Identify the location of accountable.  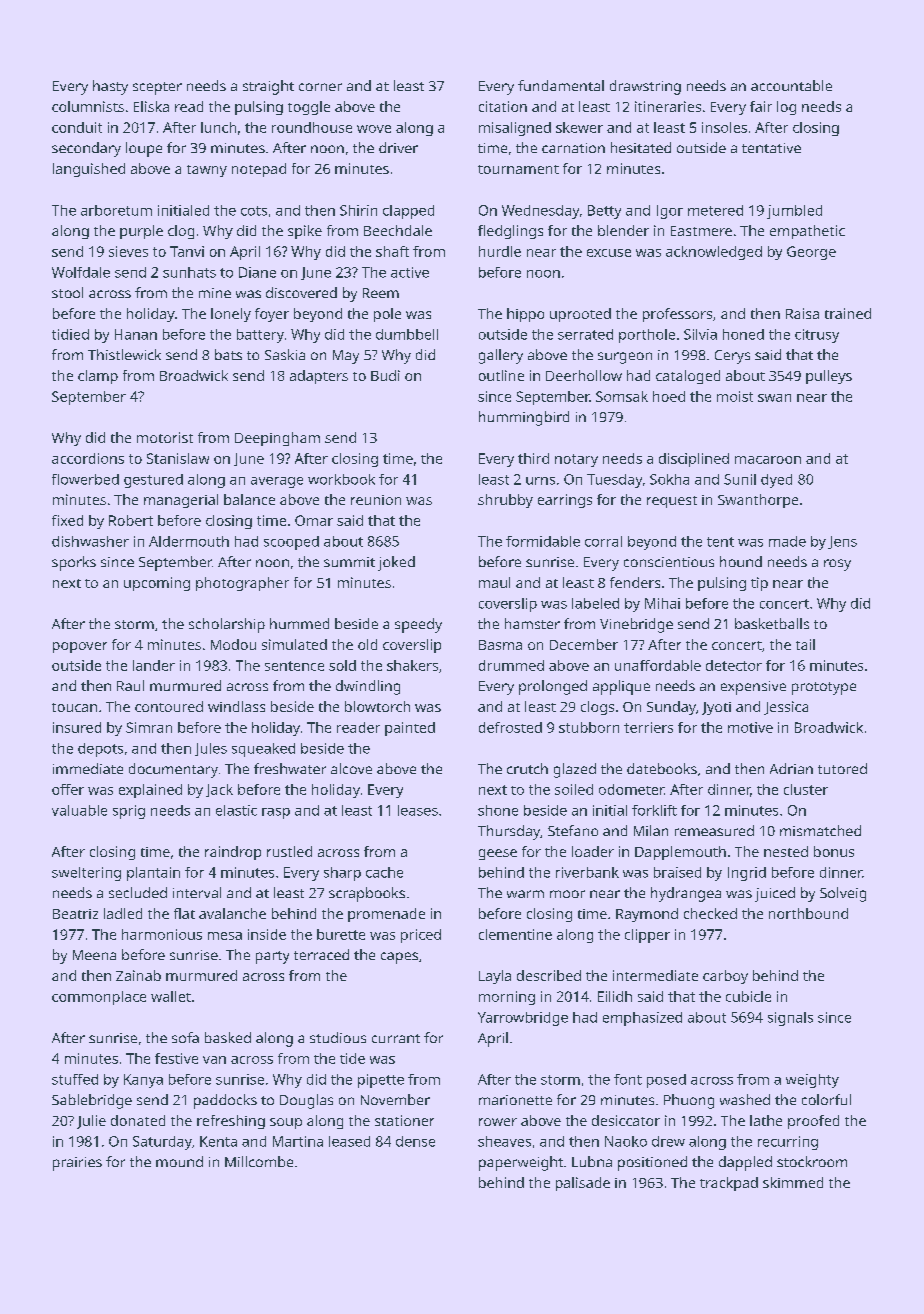
(791, 85).
